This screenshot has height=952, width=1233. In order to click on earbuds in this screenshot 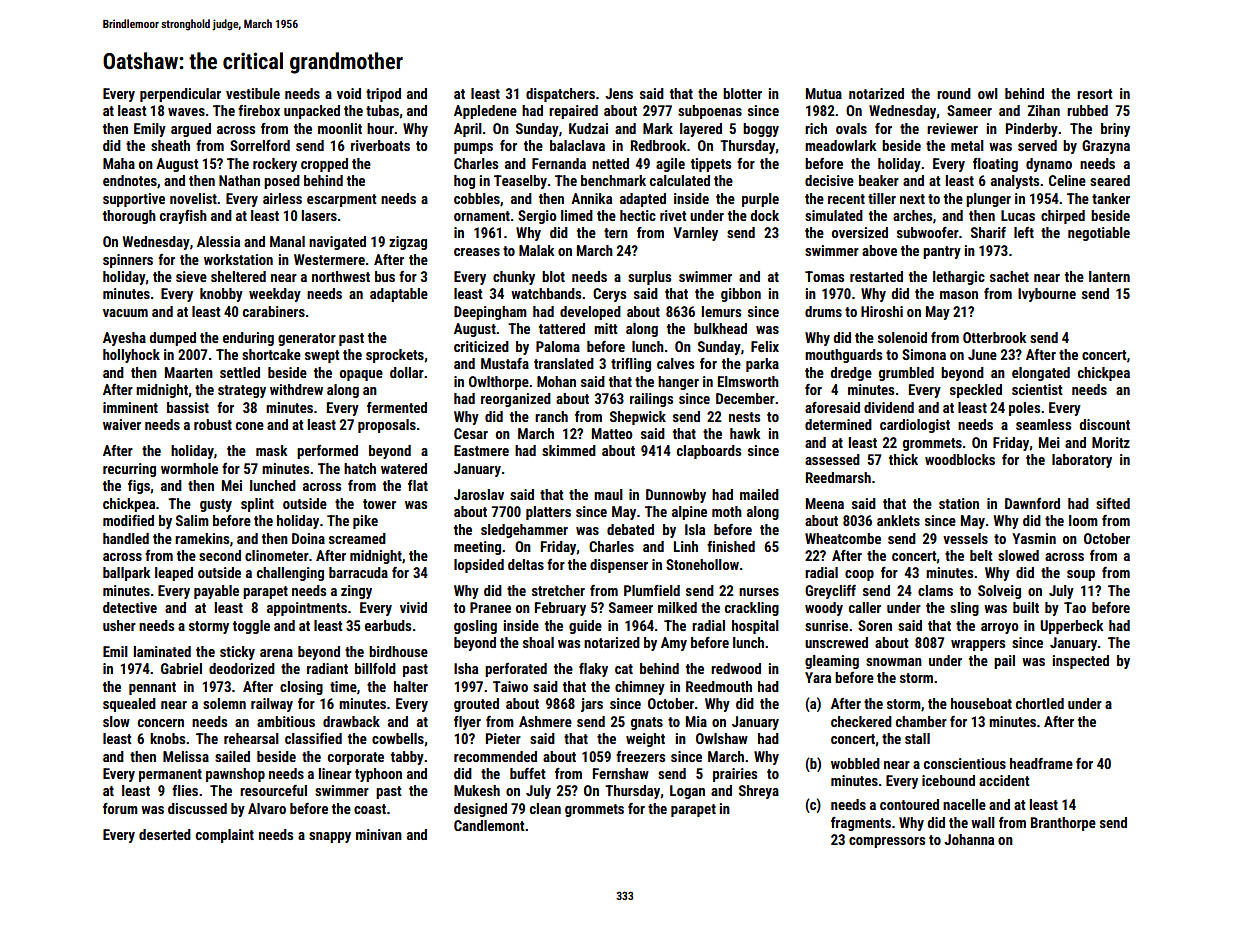, I will do `click(388, 625)`.
